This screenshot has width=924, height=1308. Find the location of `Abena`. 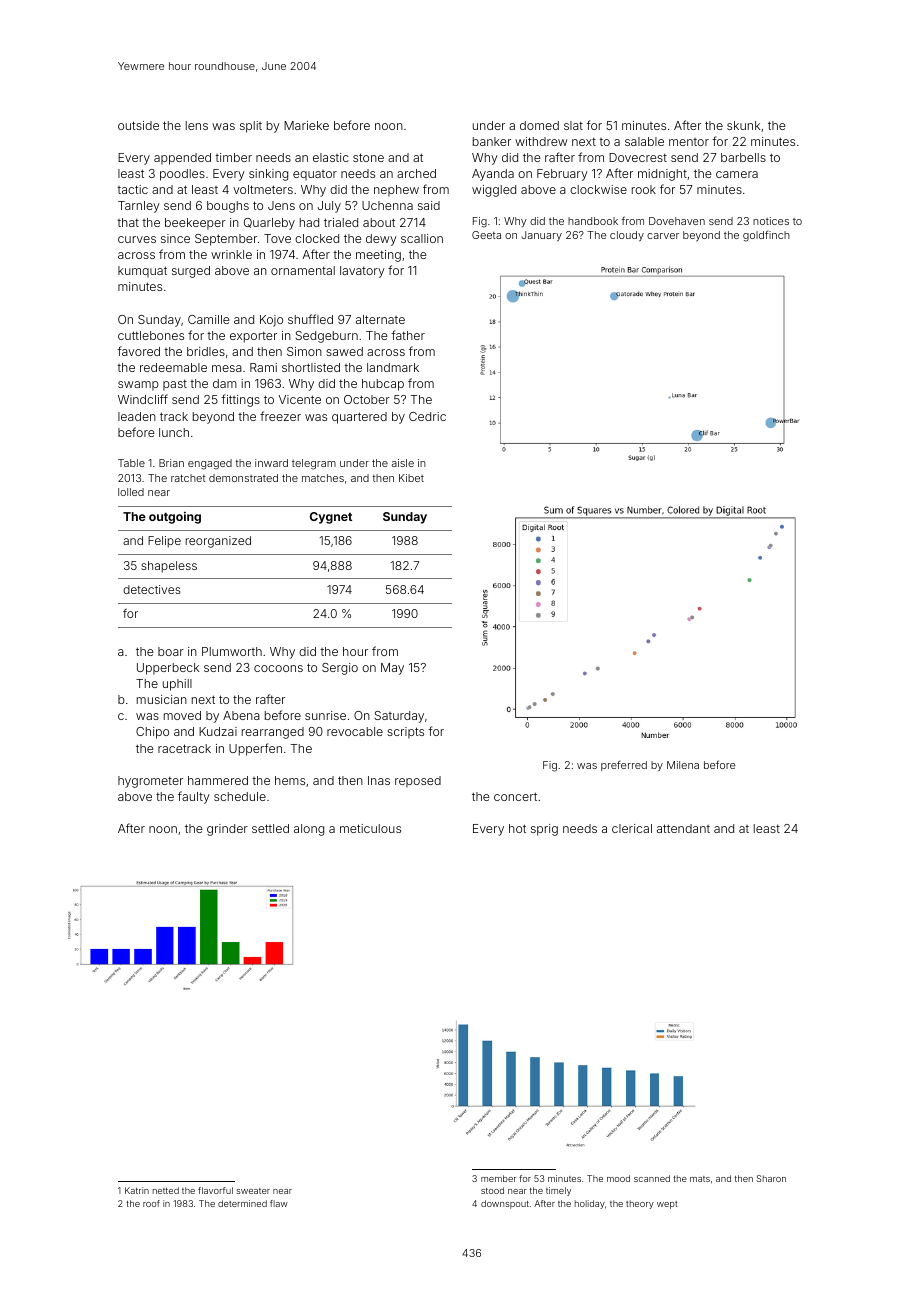

Abena is located at coordinates (241, 715).
